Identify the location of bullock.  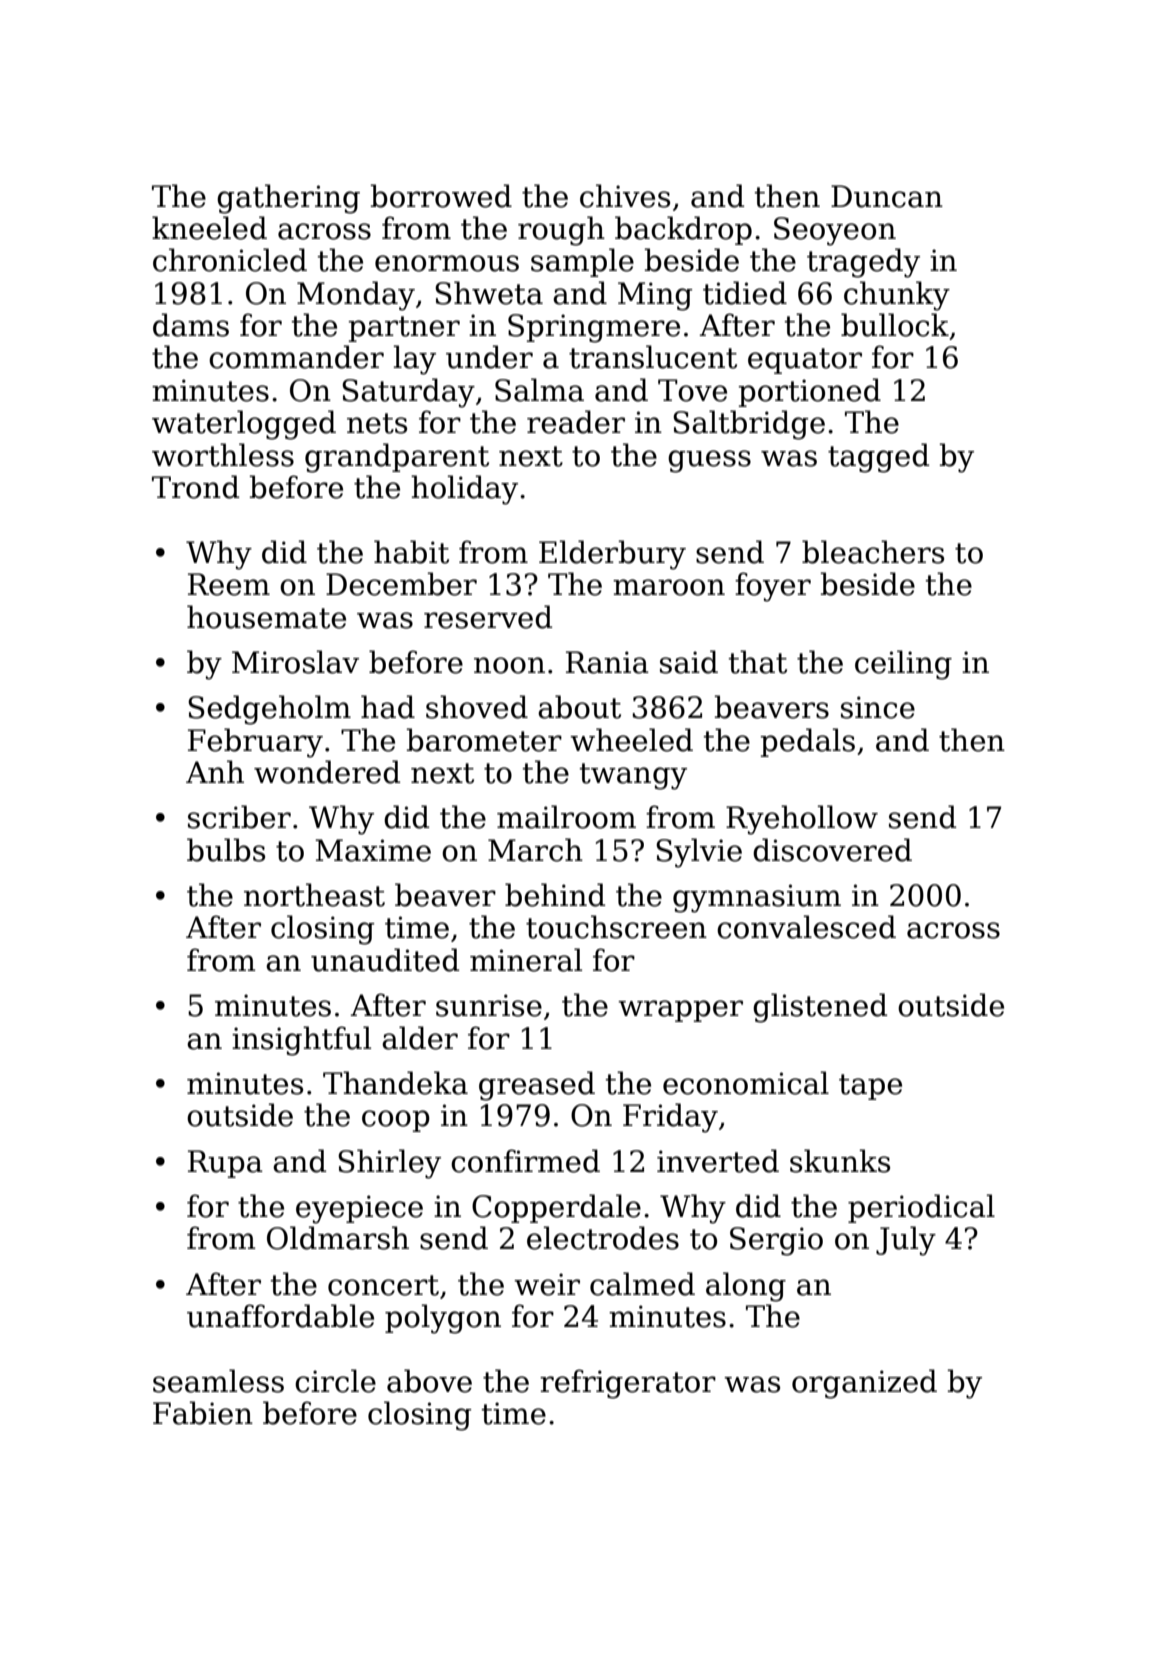
(895, 325).
